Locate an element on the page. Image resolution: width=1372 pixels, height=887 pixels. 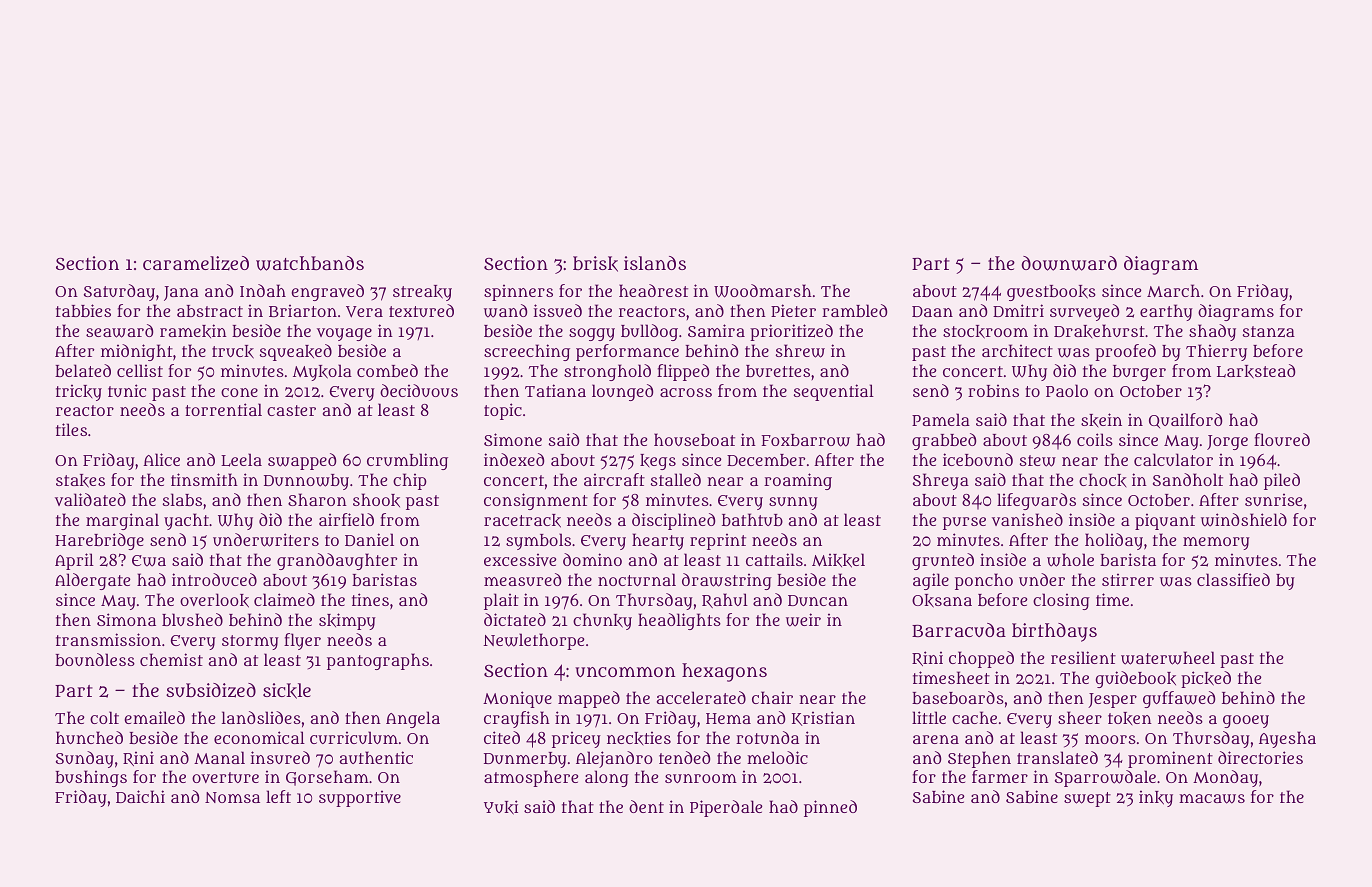
emailed is located at coordinates (154, 717).
